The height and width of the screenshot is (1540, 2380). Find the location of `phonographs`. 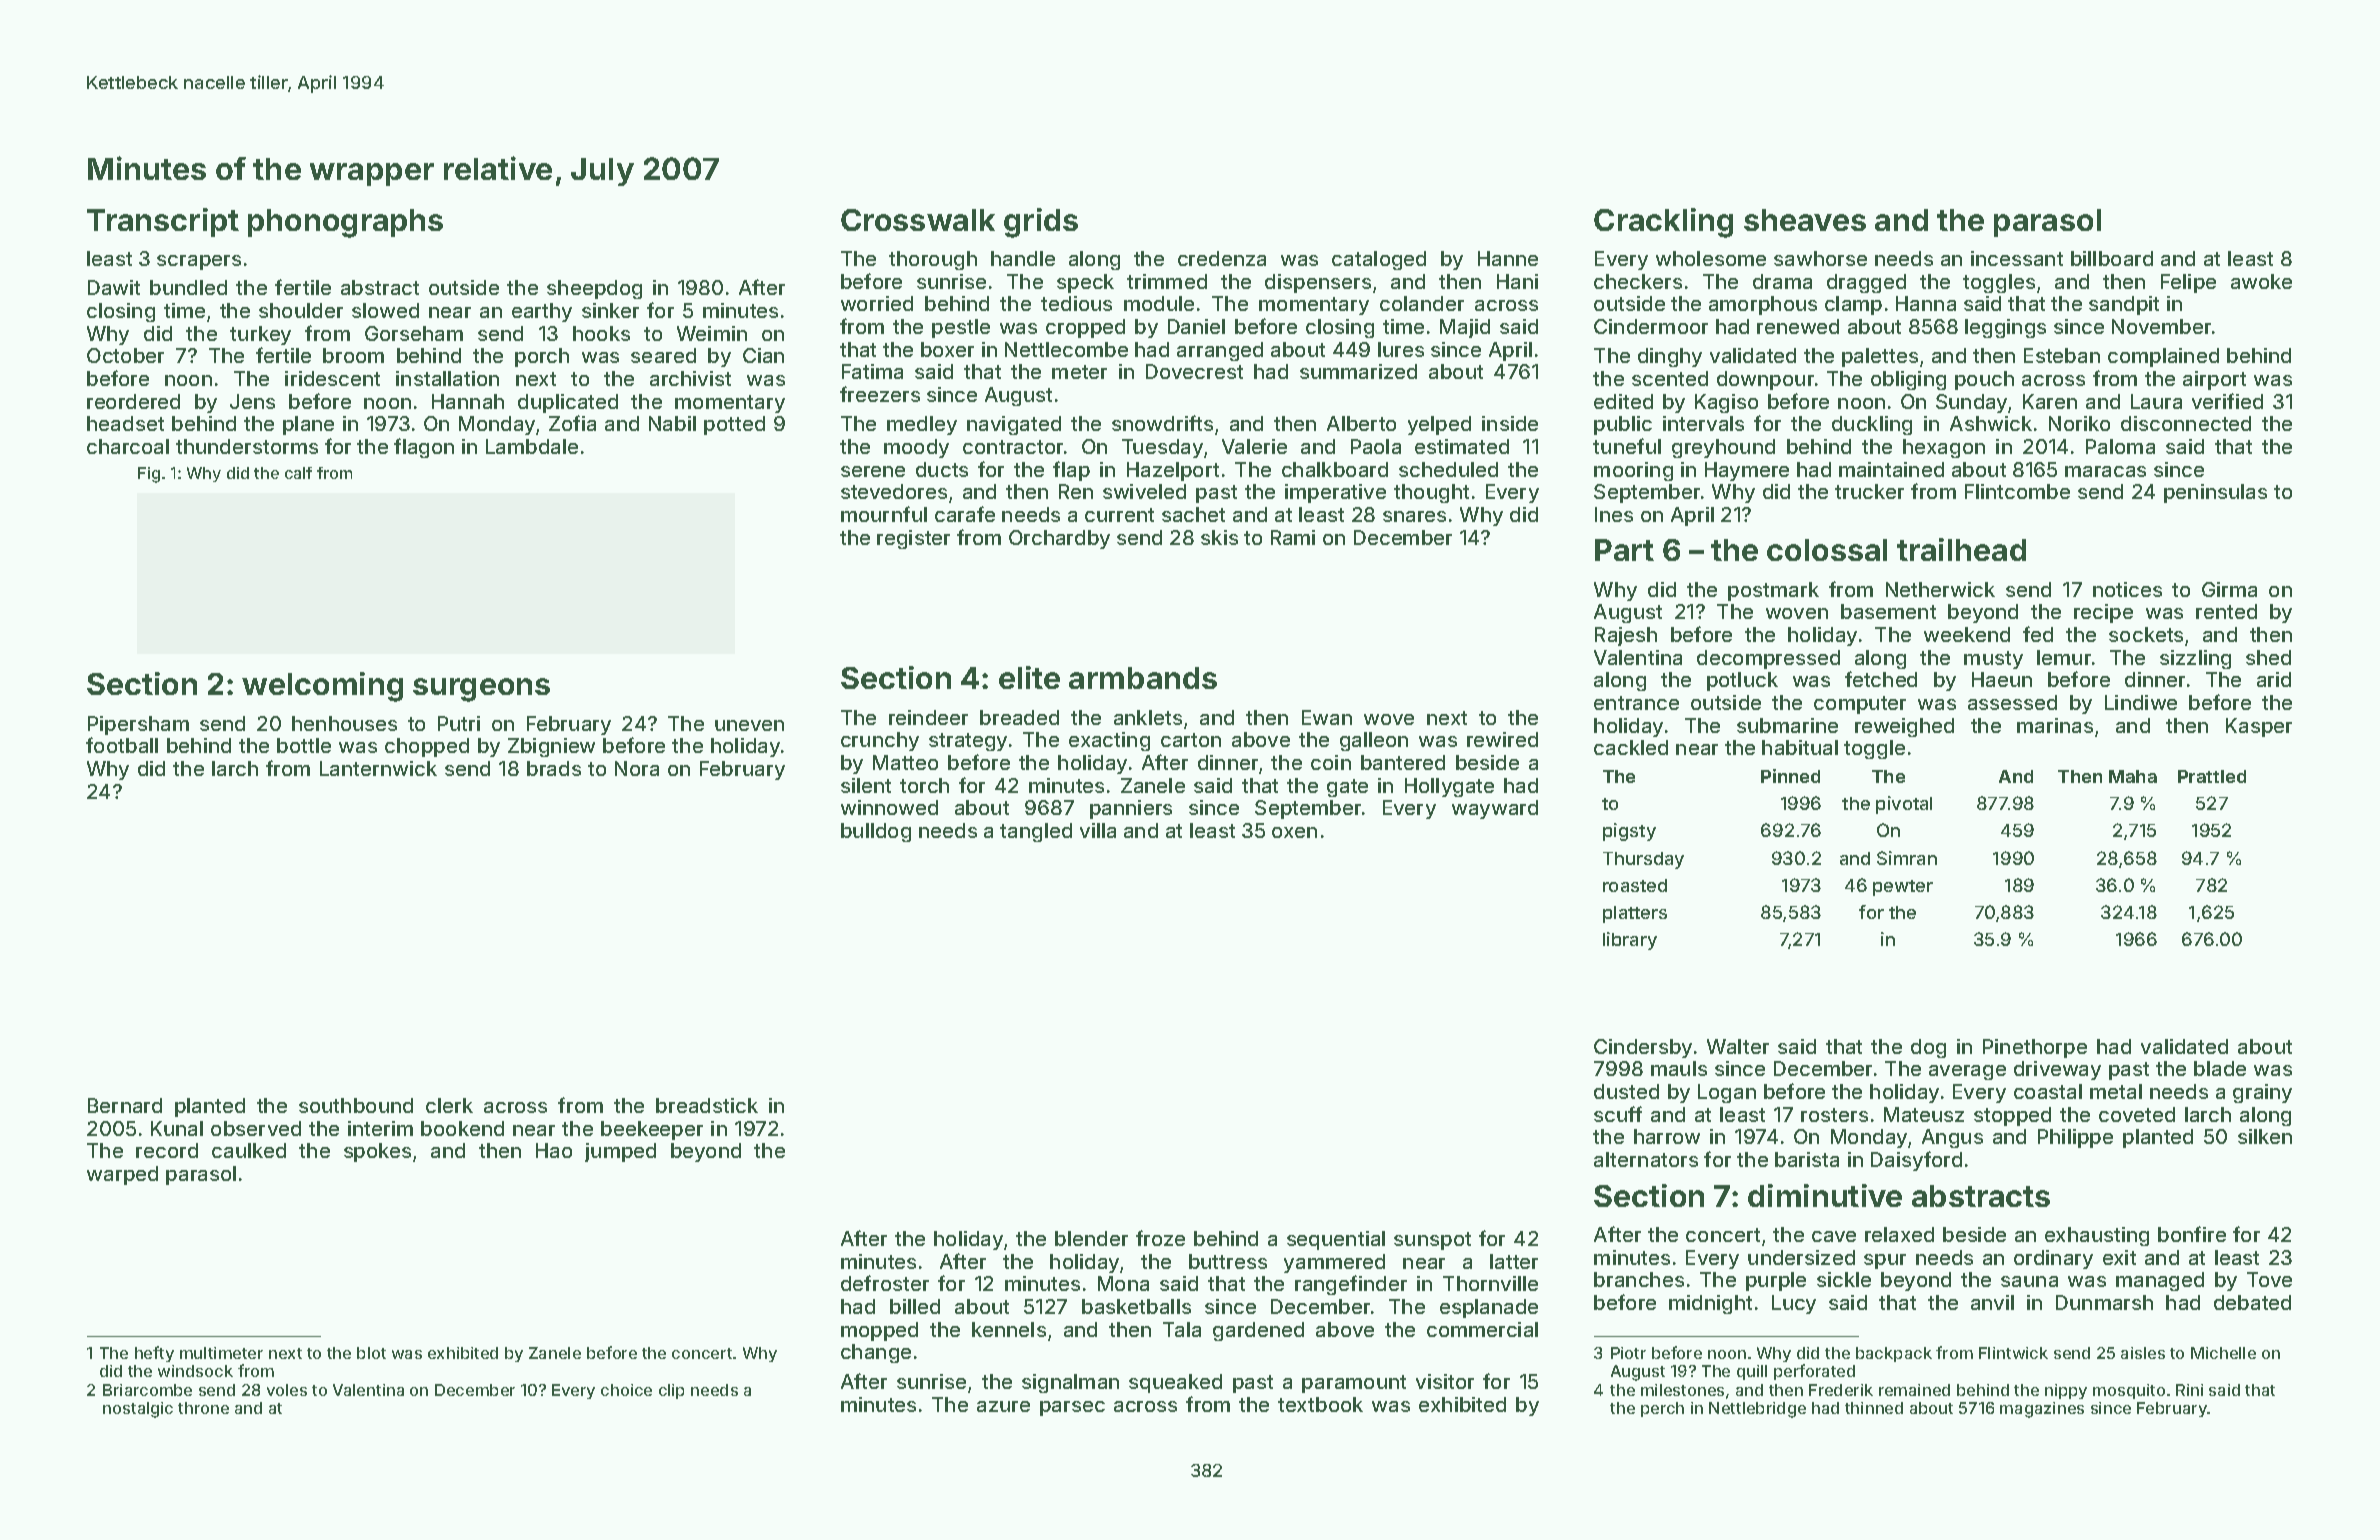

phonographs is located at coordinates (345, 223).
